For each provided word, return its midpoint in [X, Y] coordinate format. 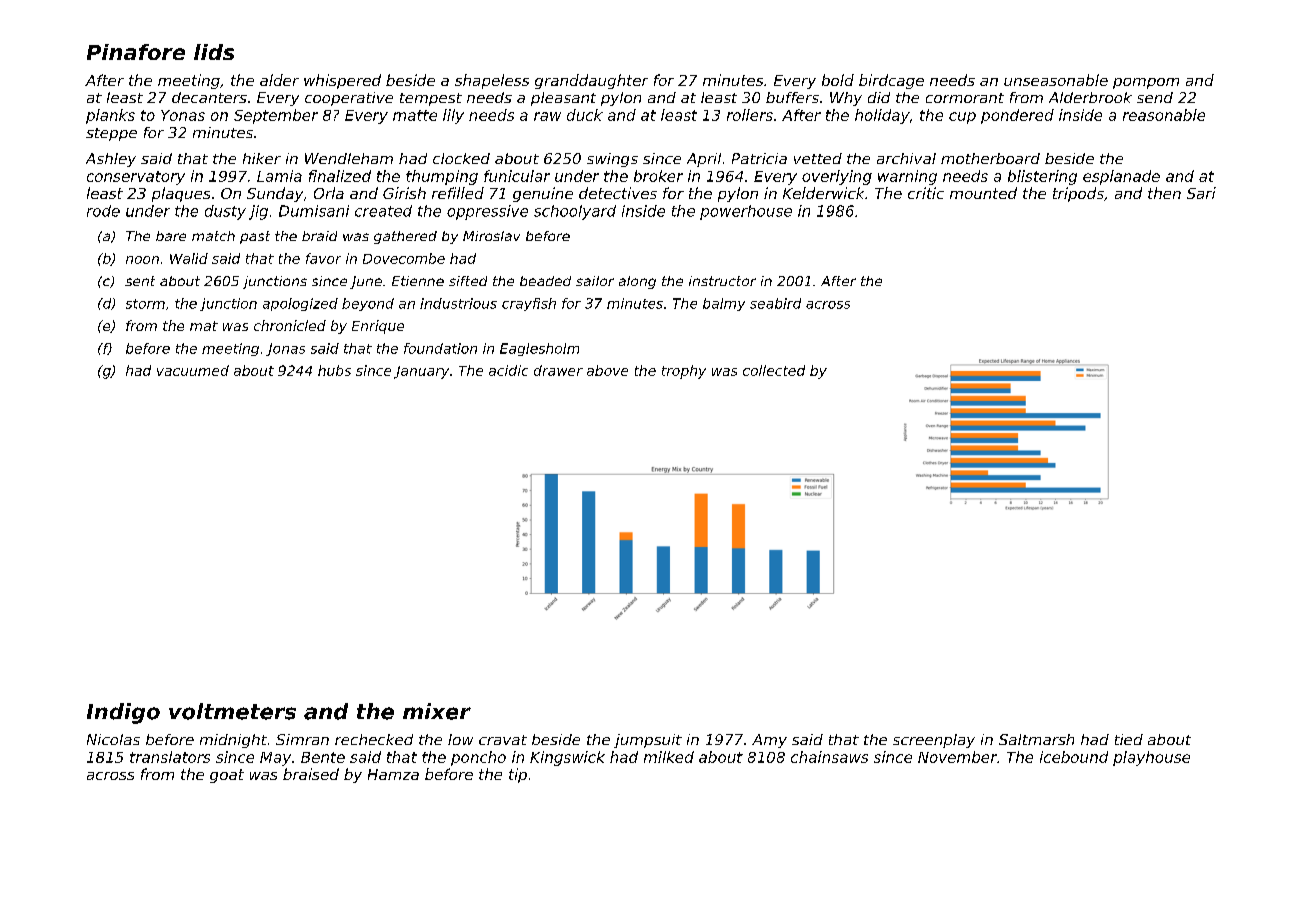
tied [1129, 739]
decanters [209, 97]
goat [227, 776]
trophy [684, 372]
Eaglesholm [539, 349]
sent [140, 281]
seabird [775, 303]
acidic [508, 370]
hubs [334, 370]
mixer [437, 711]
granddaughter [591, 81]
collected [774, 370]
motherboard [990, 158]
